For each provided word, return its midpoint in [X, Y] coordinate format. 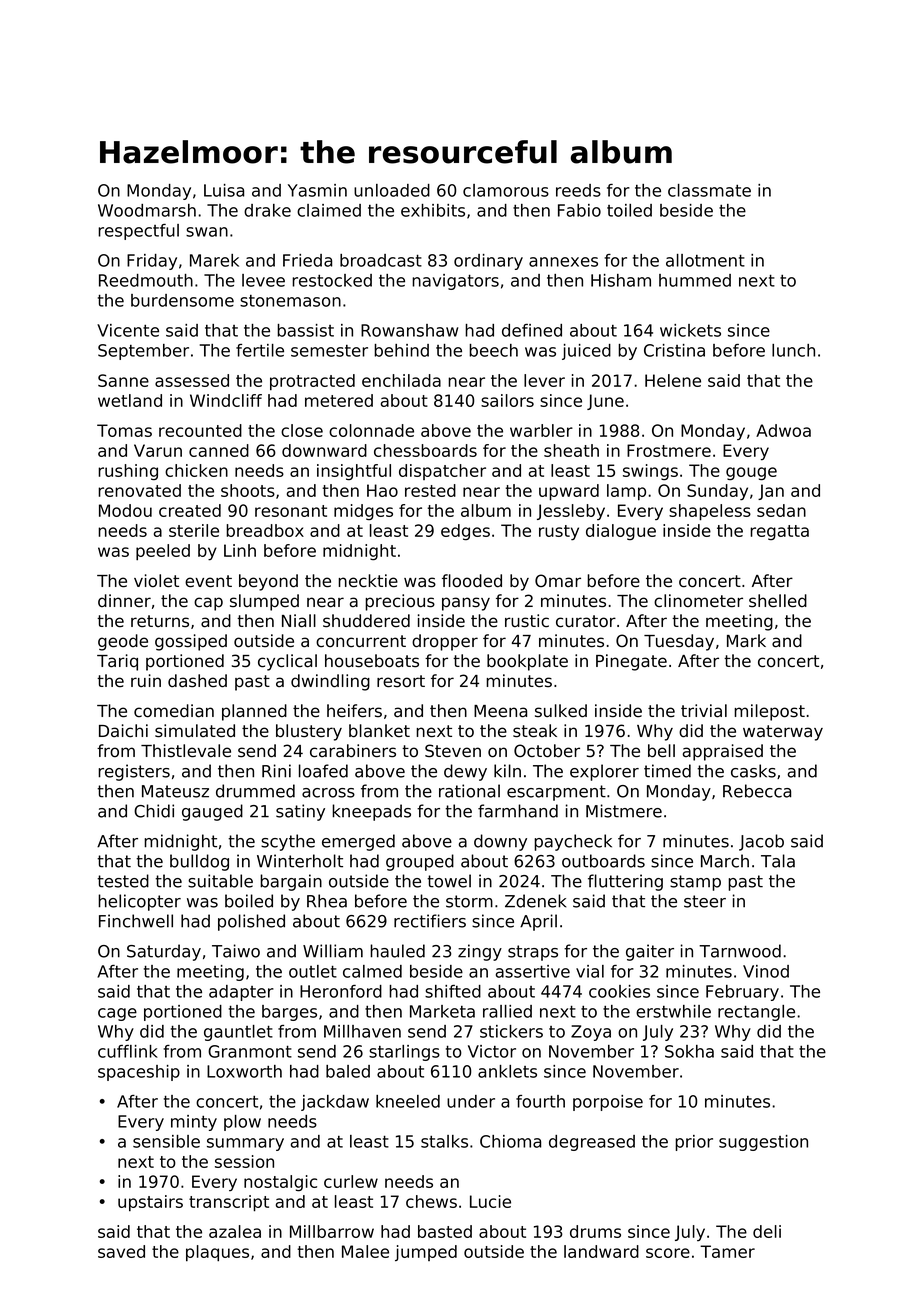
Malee [365, 1251]
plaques [217, 1253]
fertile [260, 350]
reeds [578, 190]
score [668, 1253]
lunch [793, 350]
